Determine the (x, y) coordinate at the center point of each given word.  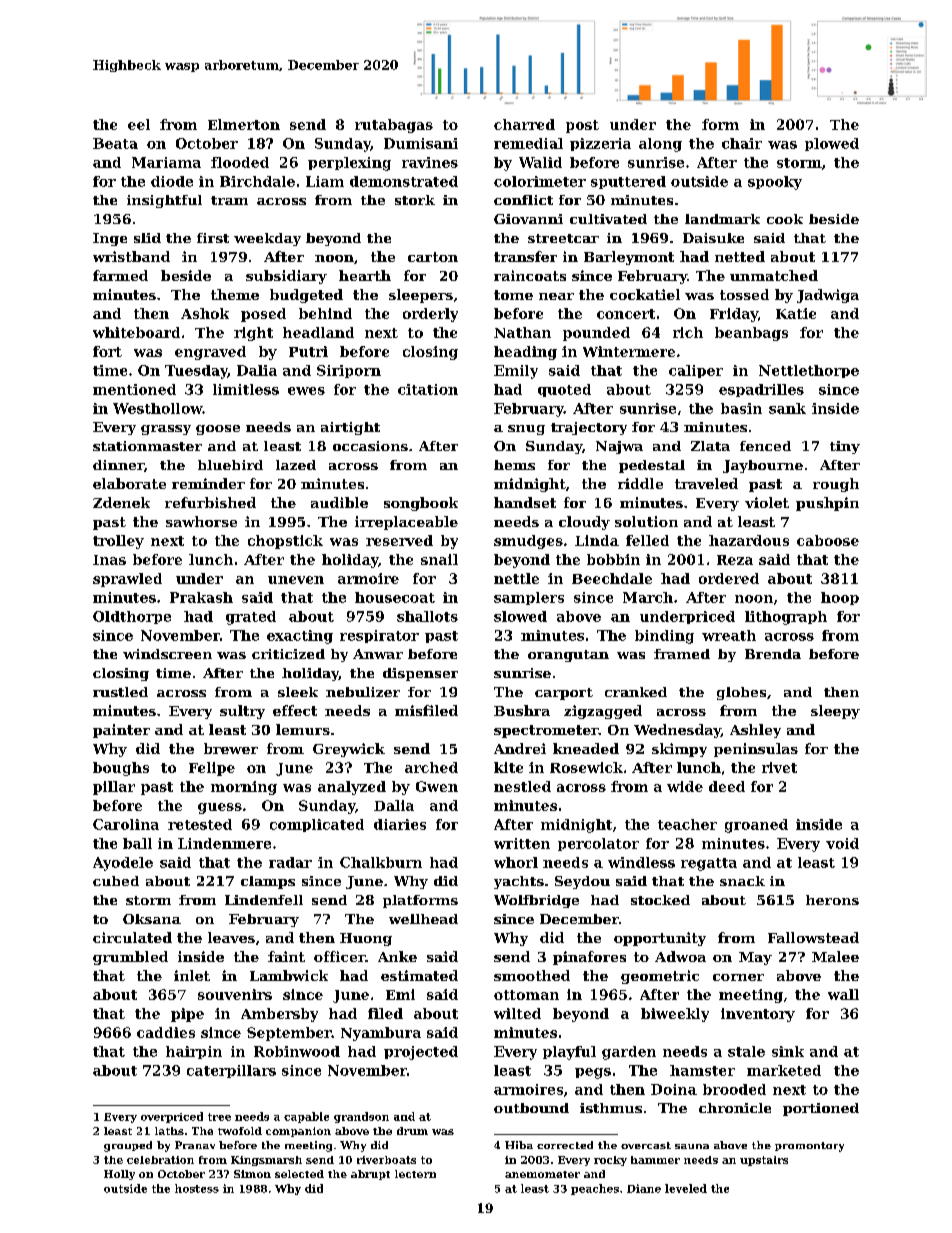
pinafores (589, 958)
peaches (595, 1189)
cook (785, 219)
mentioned (134, 389)
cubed (116, 881)
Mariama (166, 162)
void (842, 843)
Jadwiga (828, 296)
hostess (197, 1188)
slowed (520, 616)
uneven (296, 580)
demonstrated (404, 181)
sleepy (835, 712)
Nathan (522, 332)
